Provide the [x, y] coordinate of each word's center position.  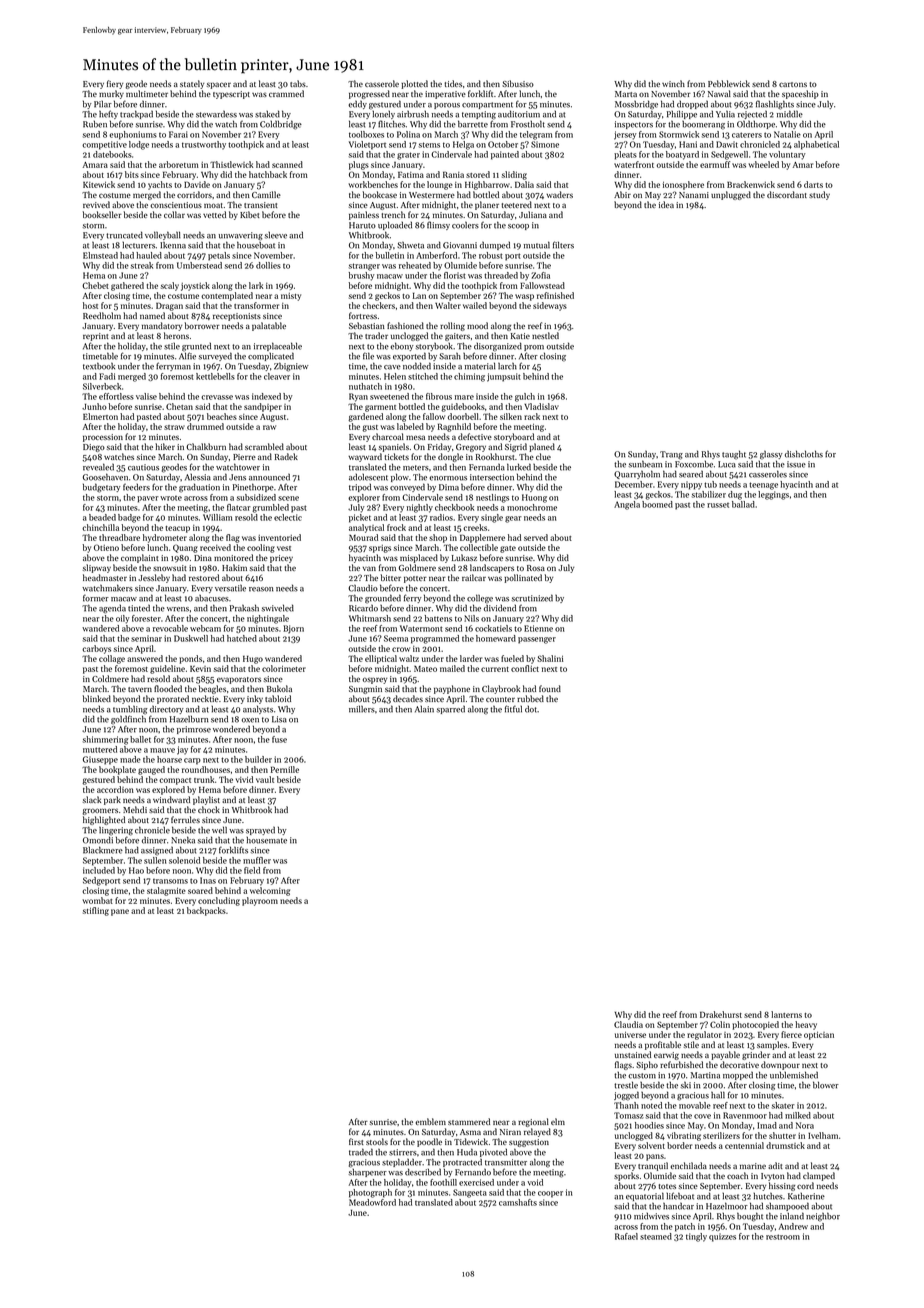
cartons [793, 84]
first [356, 1141]
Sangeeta [470, 1193]
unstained [633, 1054]
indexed [266, 396]
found [550, 688]
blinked [97, 698]
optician [819, 1036]
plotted [414, 84]
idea [666, 204]
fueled [512, 658]
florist [455, 275]
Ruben [95, 124]
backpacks [206, 911]
